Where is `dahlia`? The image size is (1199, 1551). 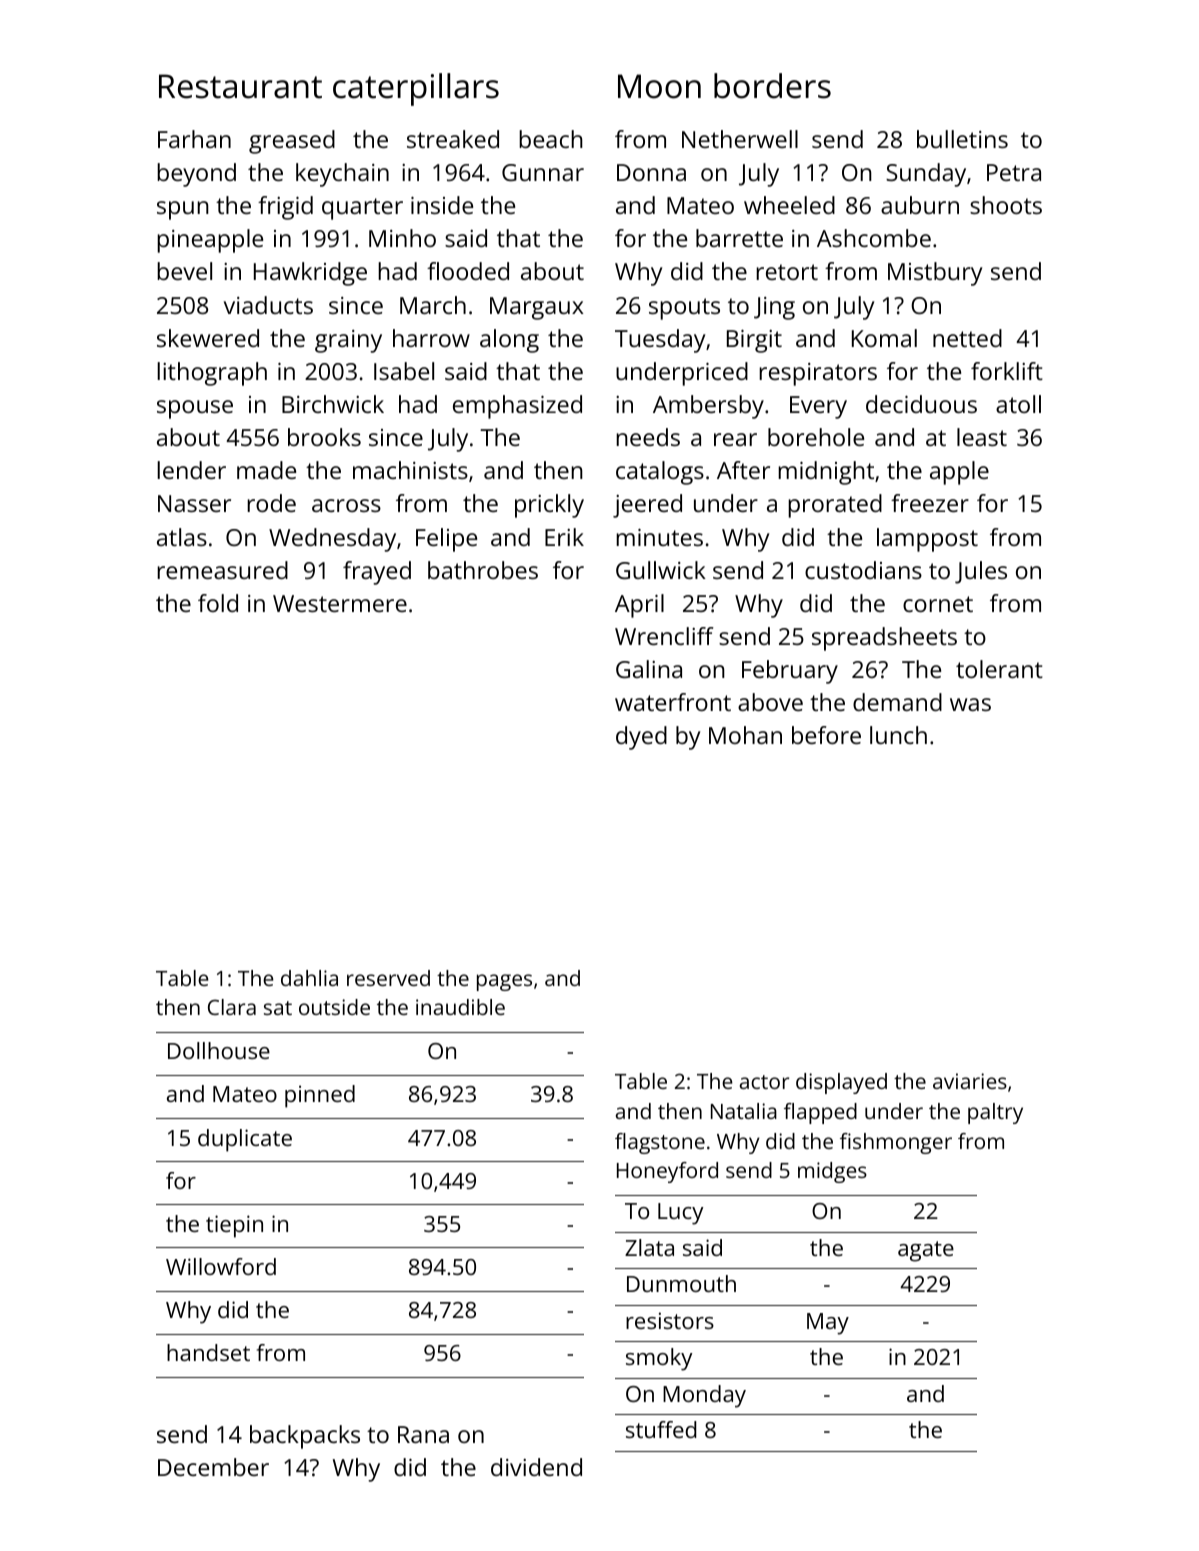 dahlia is located at coordinates (309, 978).
